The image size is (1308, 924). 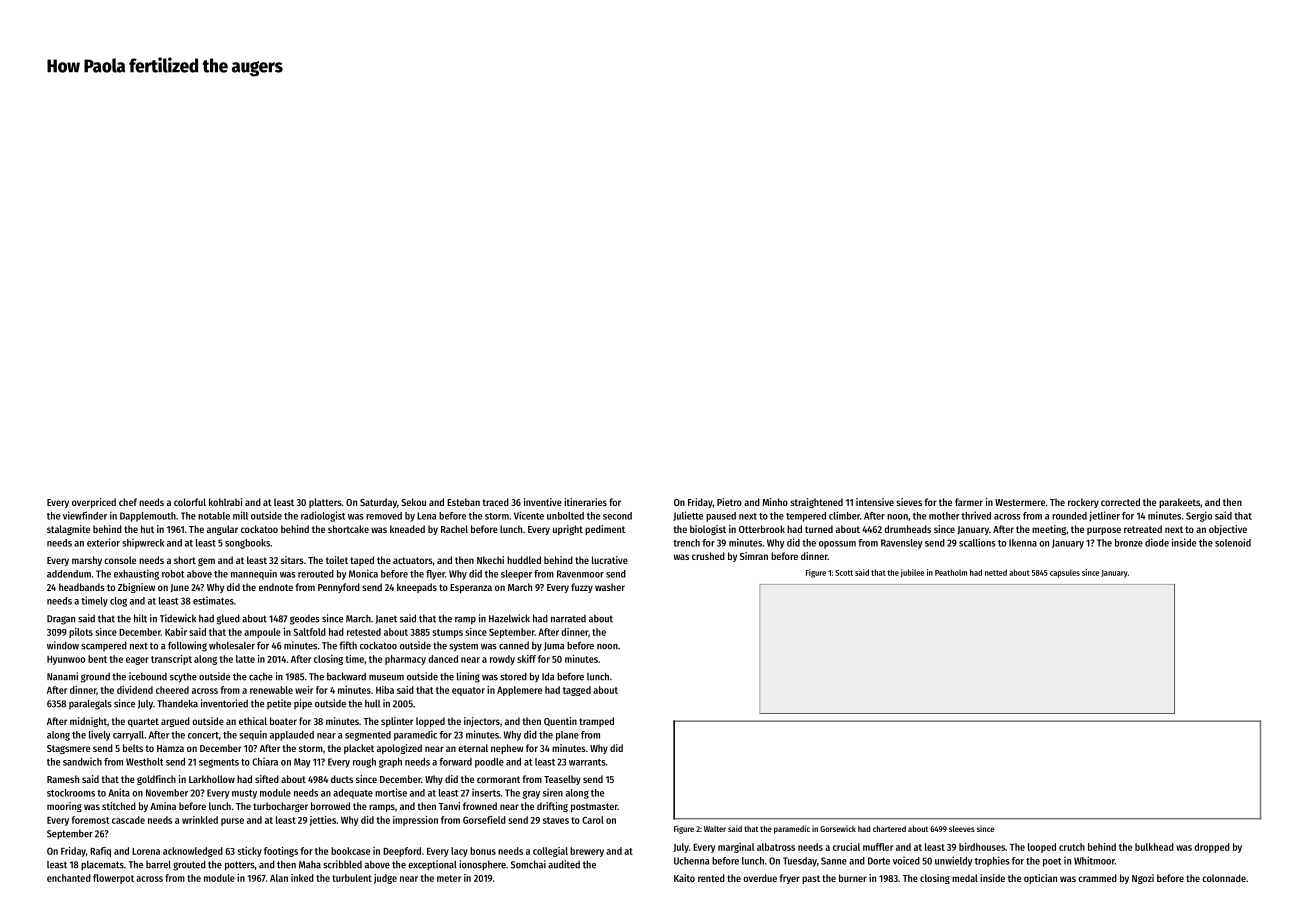 I want to click on Gorsewick, so click(x=838, y=828).
